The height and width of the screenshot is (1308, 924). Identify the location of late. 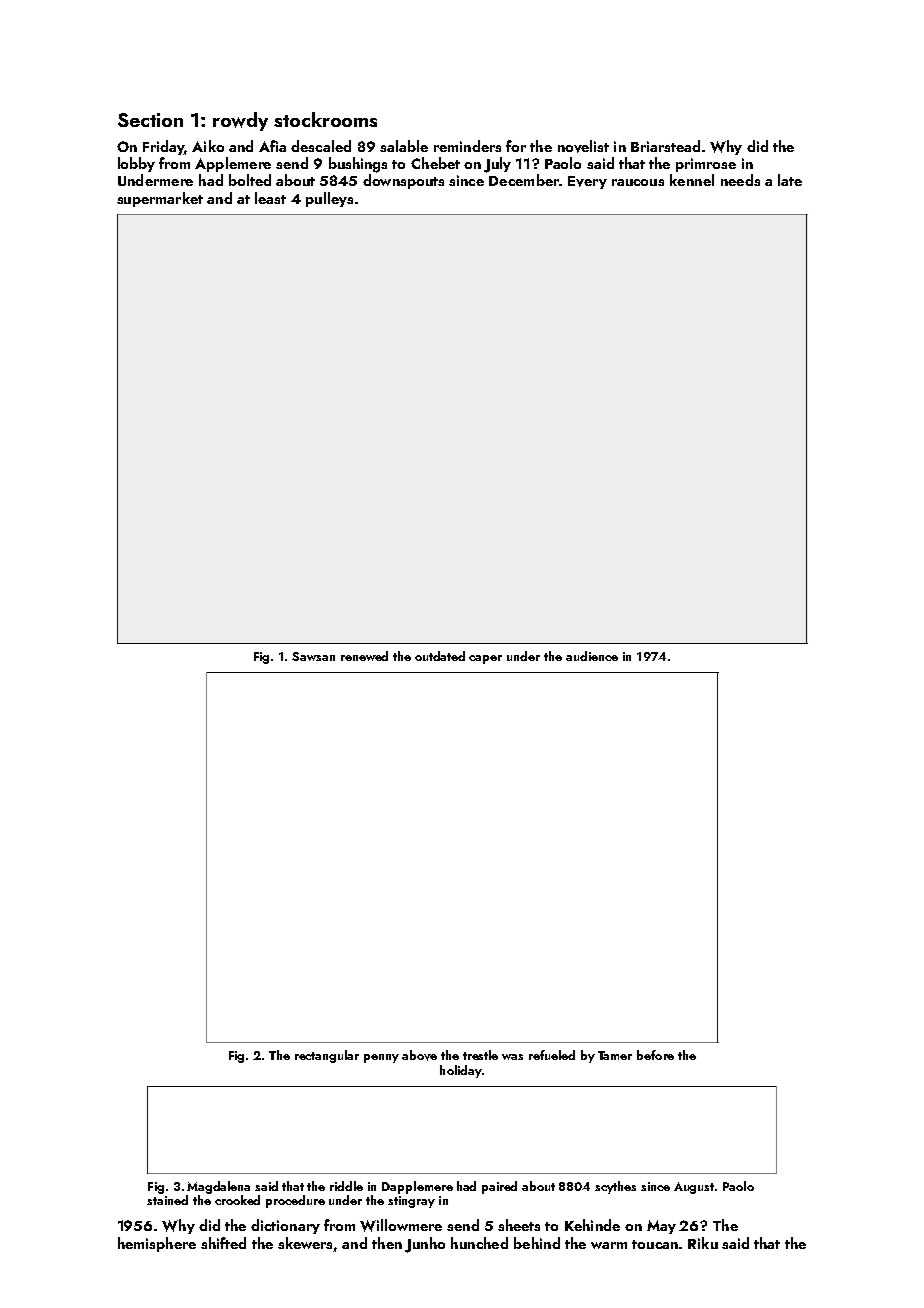
(790, 180).
